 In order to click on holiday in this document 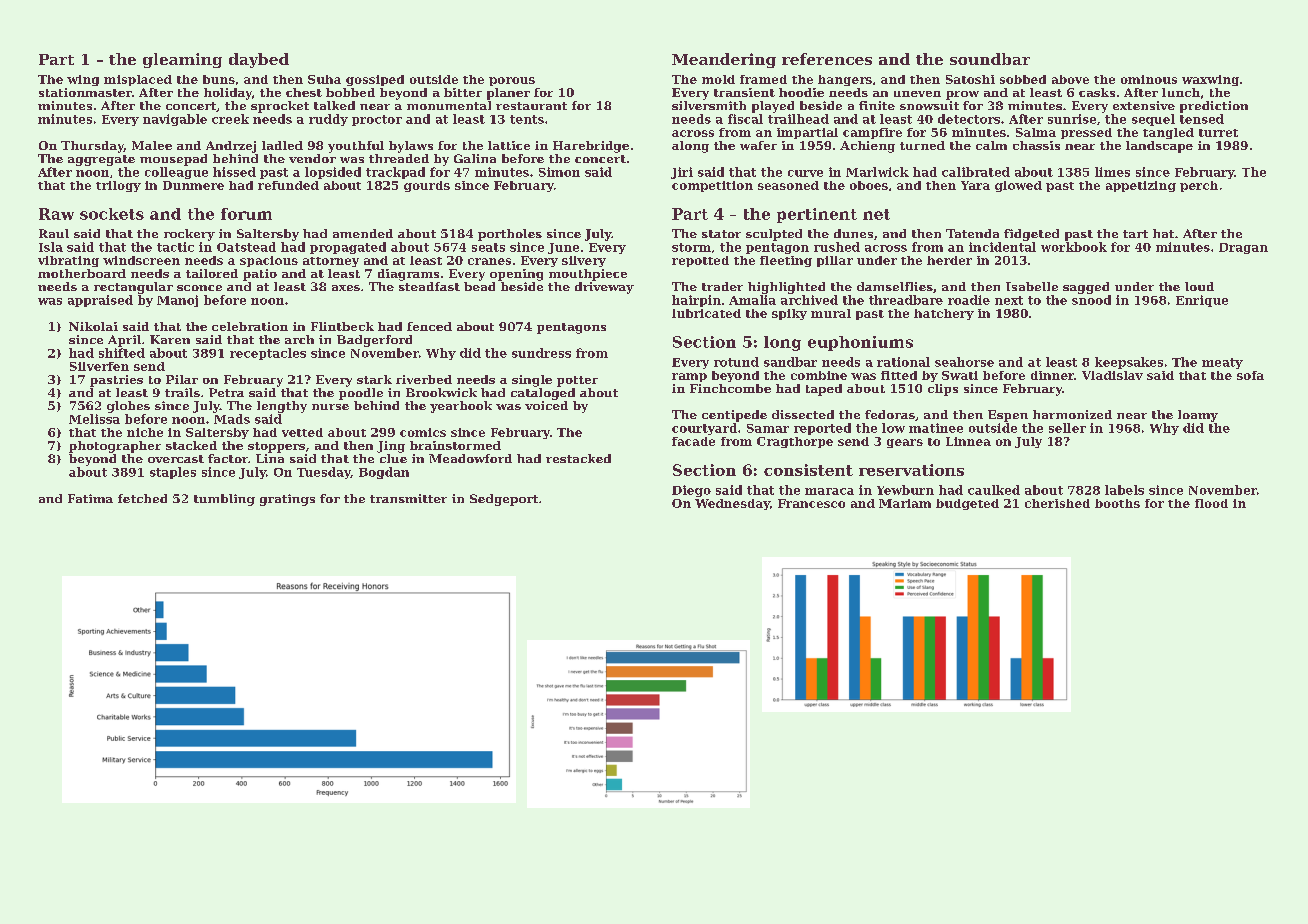, I will do `click(228, 94)`.
